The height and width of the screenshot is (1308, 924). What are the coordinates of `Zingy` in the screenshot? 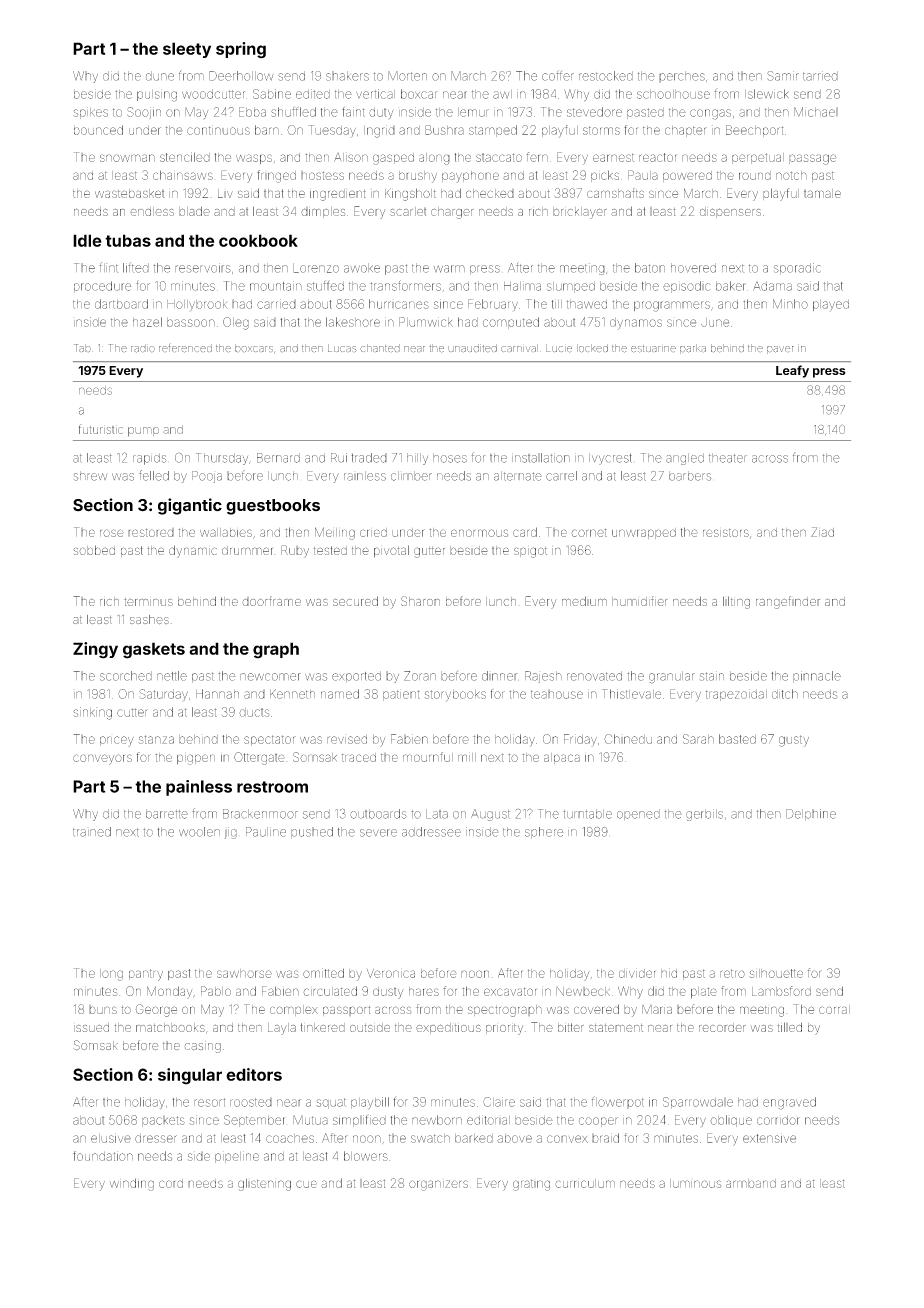 It's located at (95, 650).
